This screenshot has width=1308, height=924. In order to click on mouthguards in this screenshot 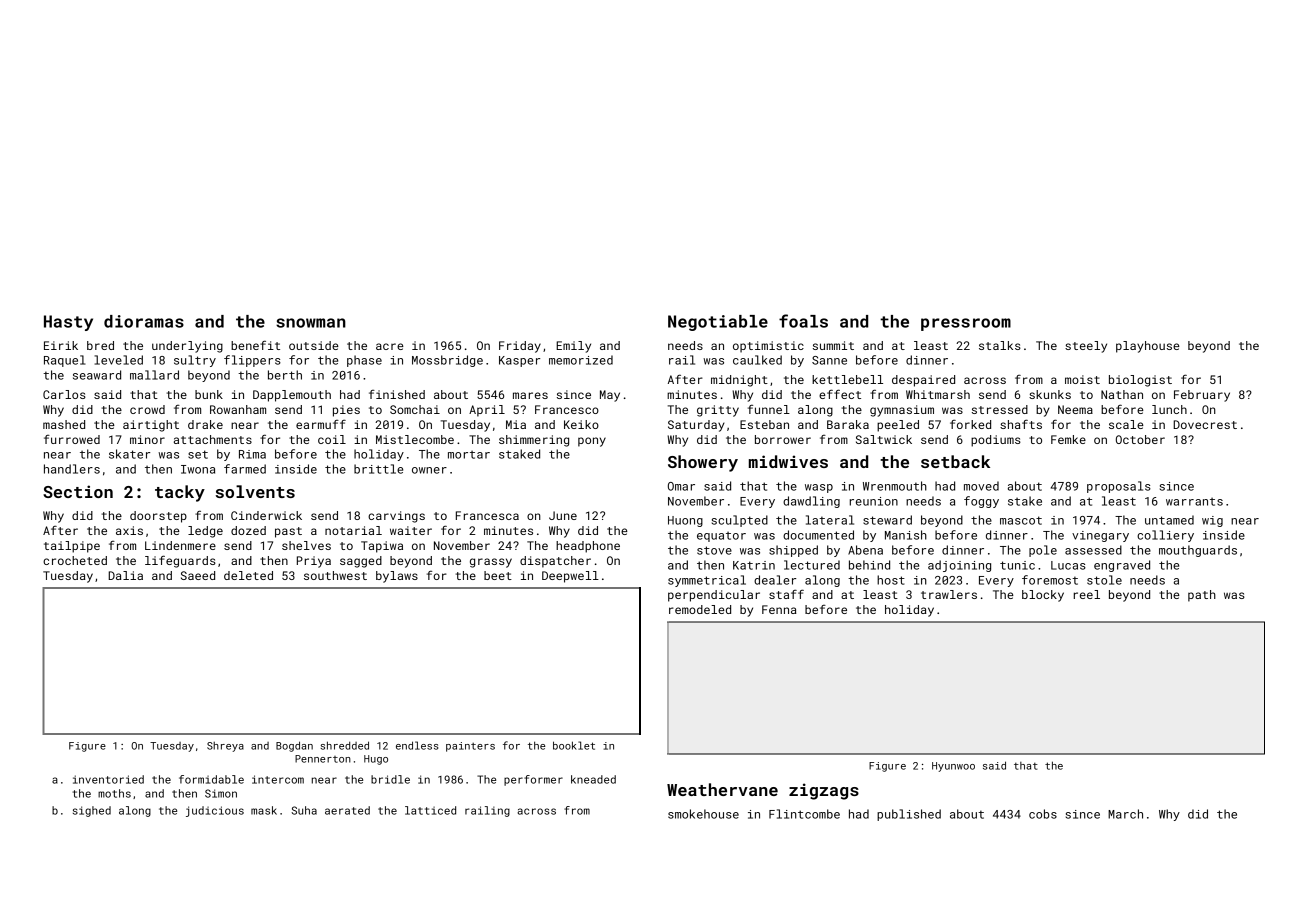, I will do `click(1198, 551)`.
